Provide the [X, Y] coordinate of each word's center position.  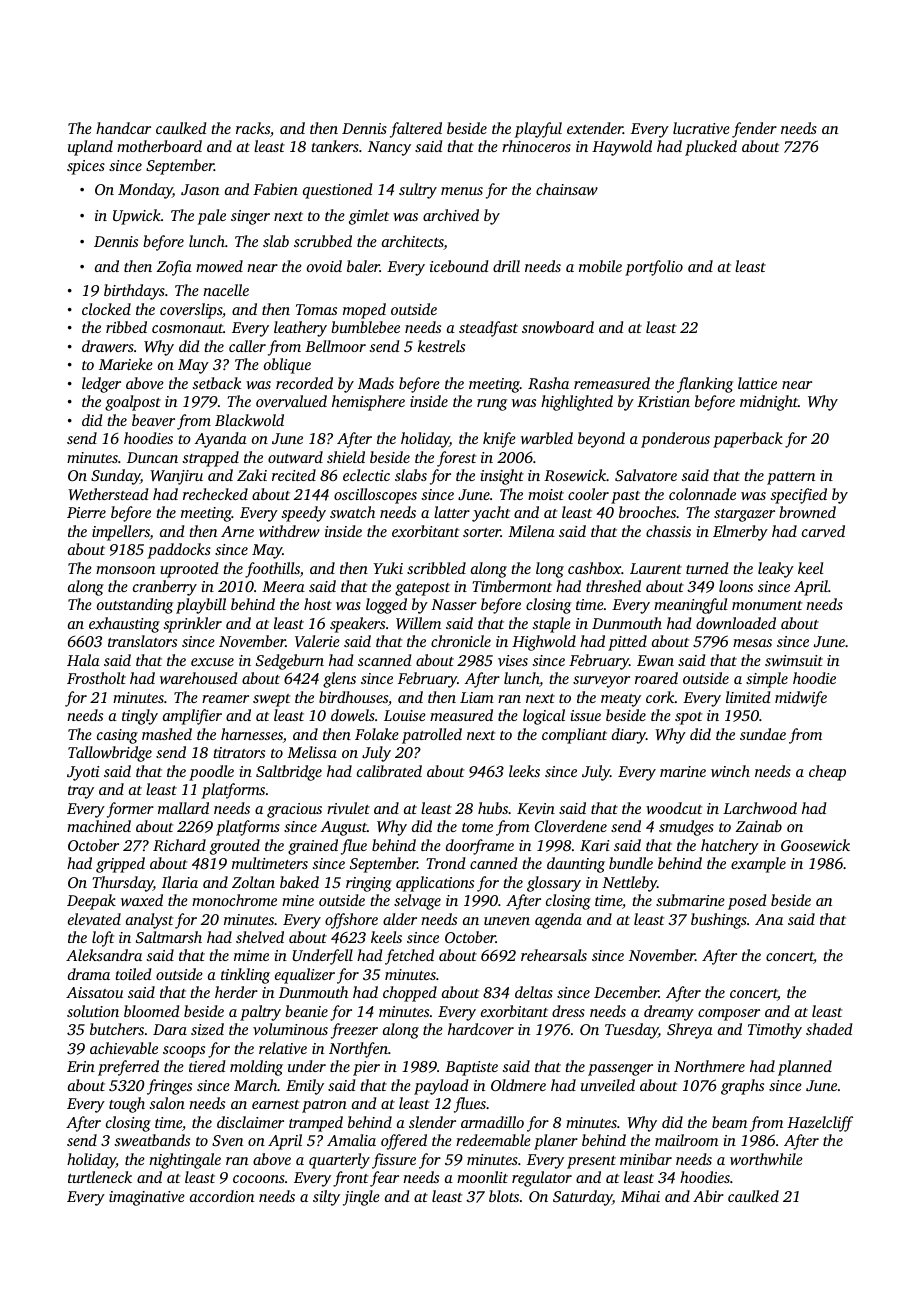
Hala [83, 660]
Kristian [663, 401]
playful [538, 130]
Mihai [640, 1196]
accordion [222, 1196]
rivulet [348, 808]
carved [823, 531]
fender [754, 130]
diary [629, 736]
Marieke [126, 364]
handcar [123, 128]
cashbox [594, 568]
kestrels [441, 346]
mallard [183, 808]
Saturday [582, 1198]
